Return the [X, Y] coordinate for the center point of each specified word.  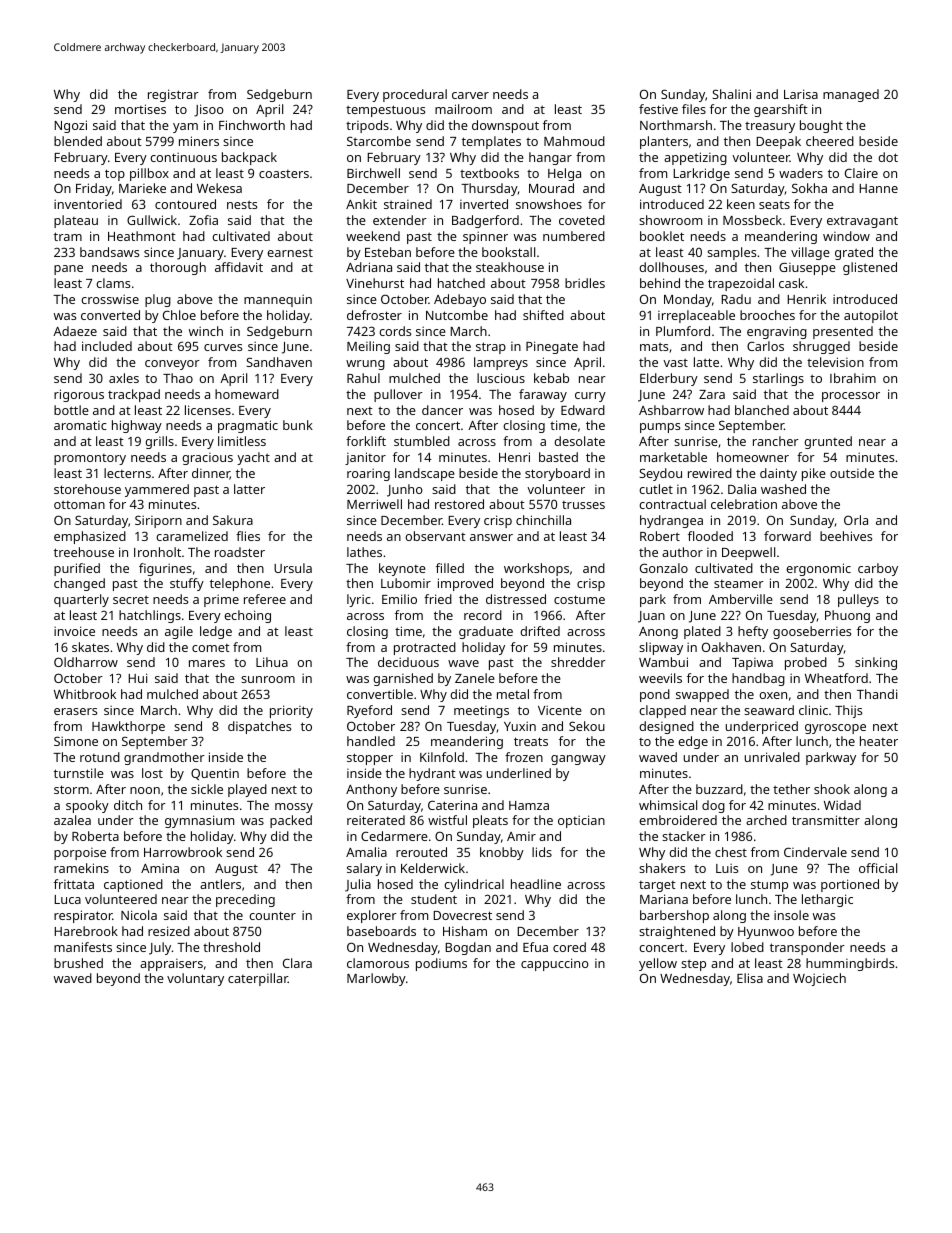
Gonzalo [664, 568]
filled [450, 568]
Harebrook [86, 931]
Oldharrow [86, 662]
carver [470, 95]
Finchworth [252, 125]
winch [206, 331]
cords [395, 331]
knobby [502, 853]
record [483, 615]
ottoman [79, 504]
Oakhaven [731, 647]
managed [851, 95]
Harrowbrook [183, 852]
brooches [767, 315]
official [878, 868]
